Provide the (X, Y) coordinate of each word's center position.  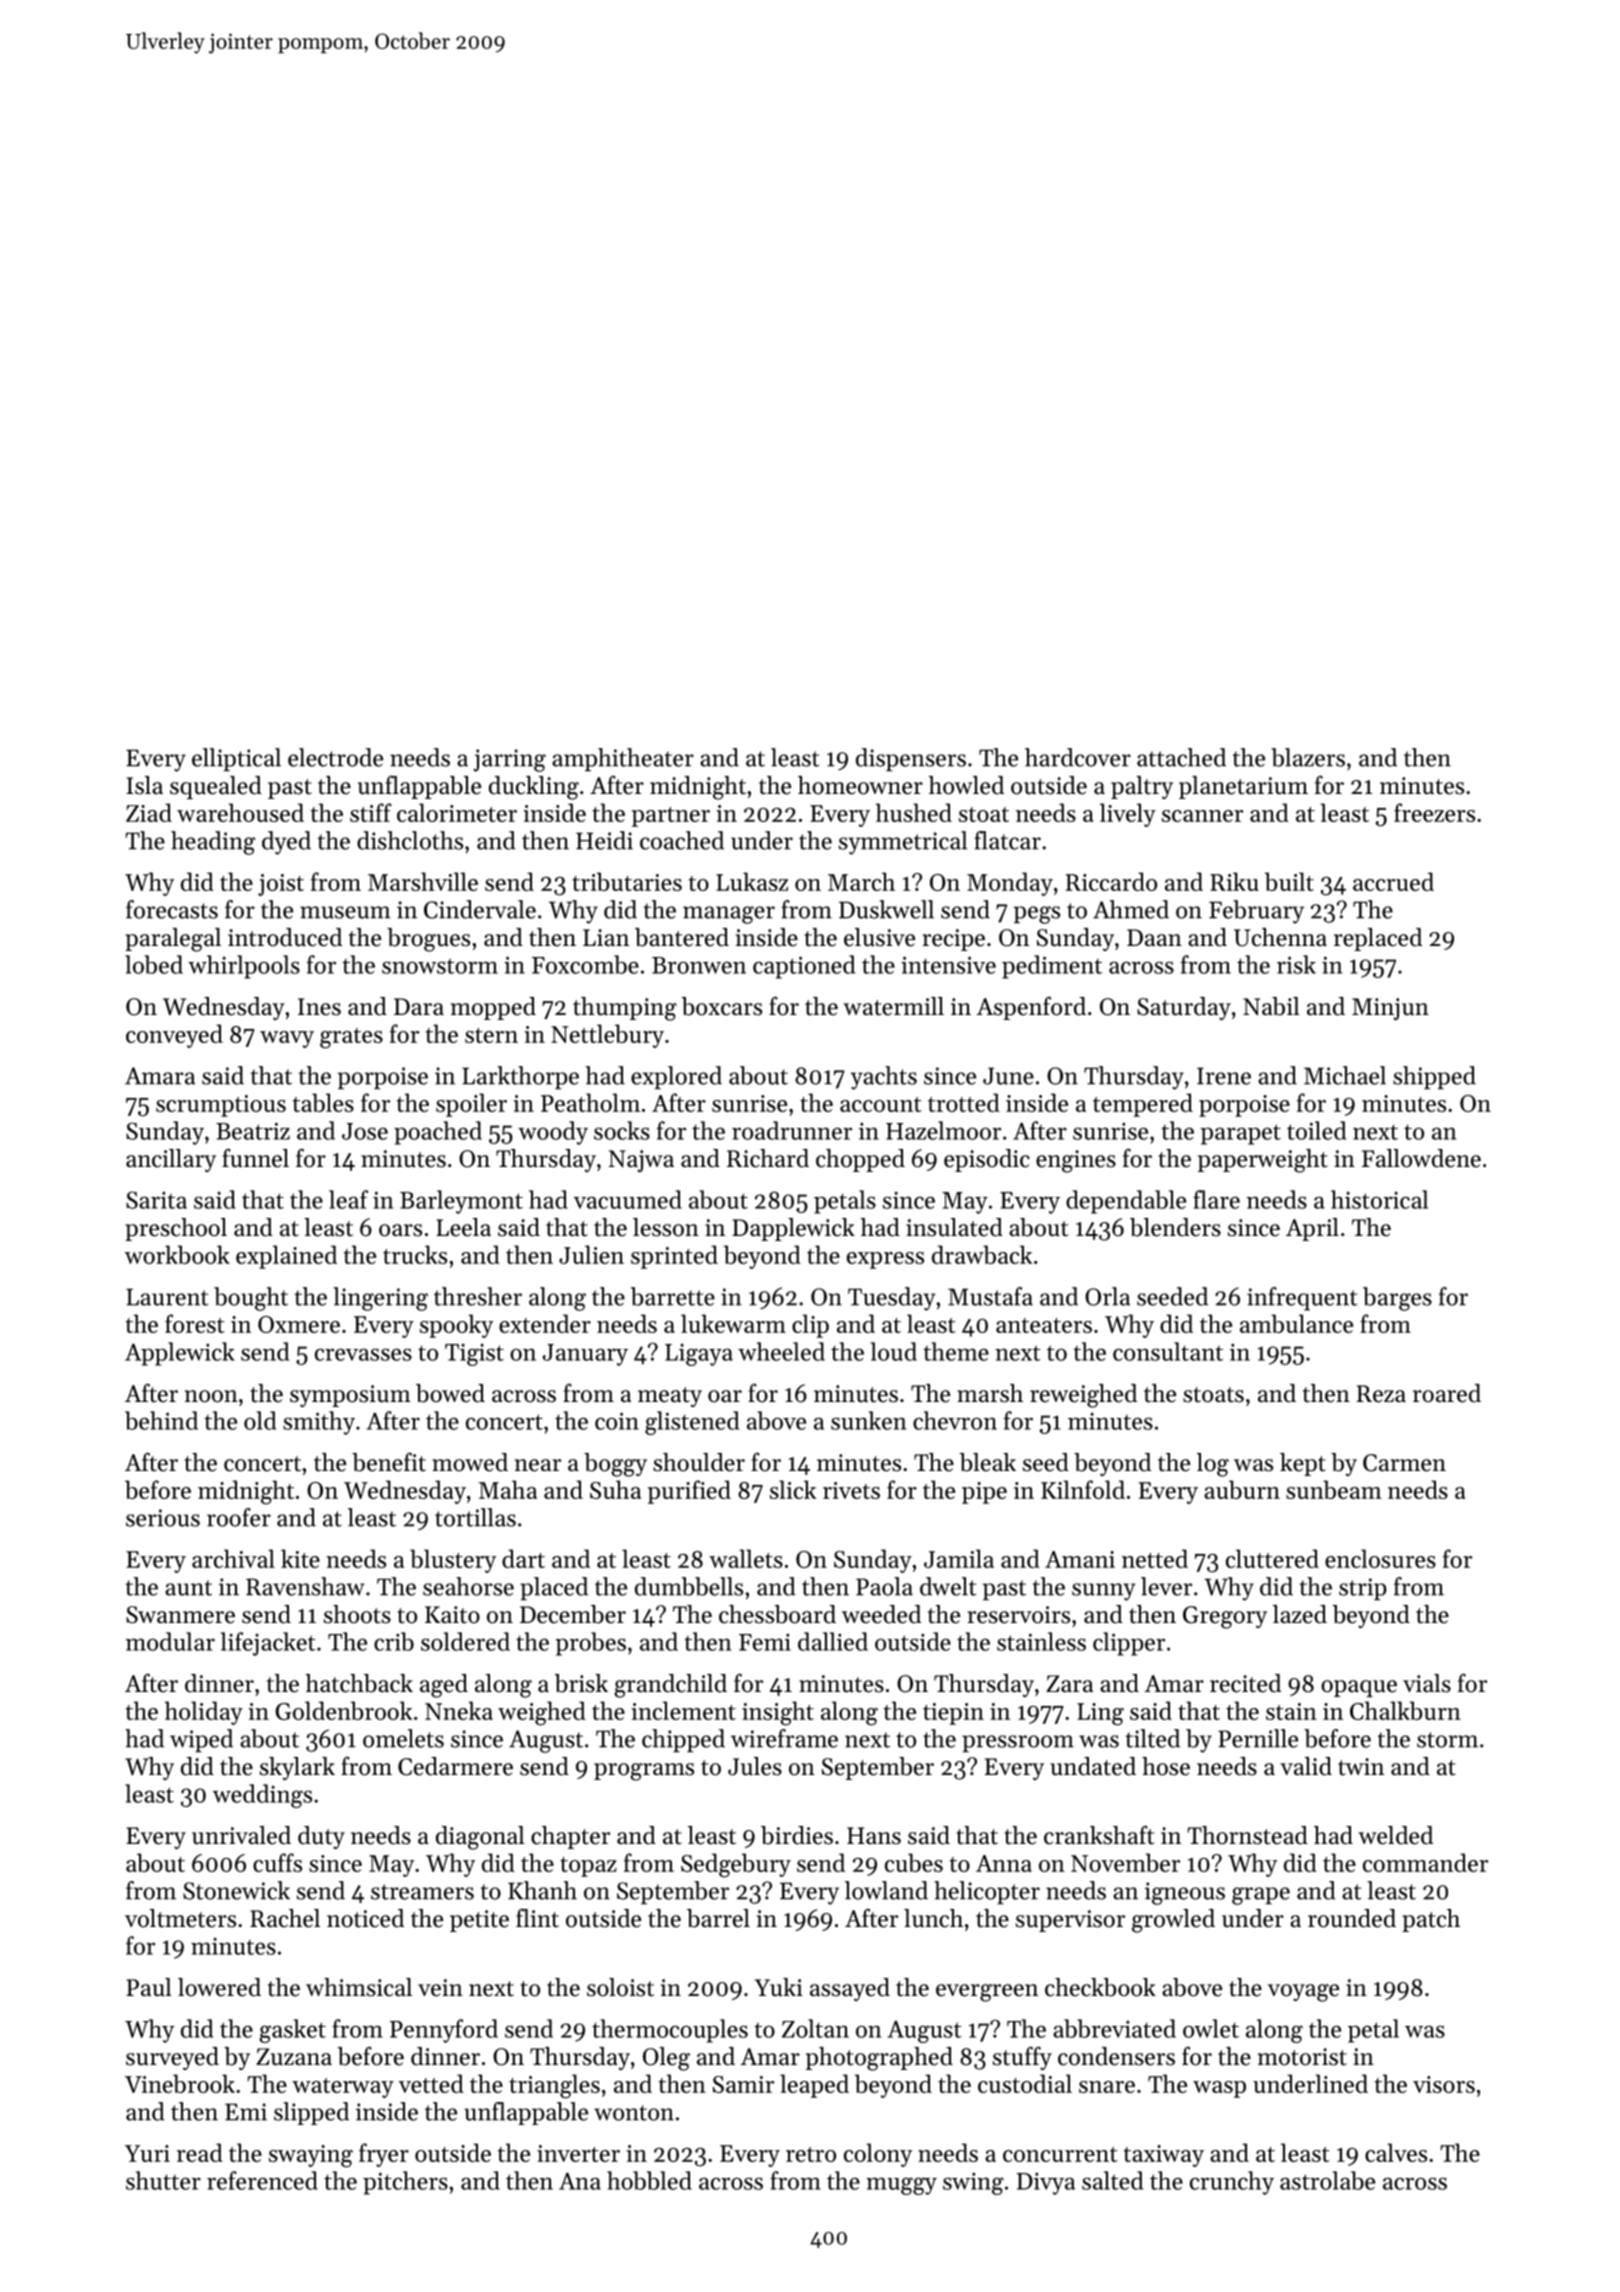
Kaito (452, 1615)
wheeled (781, 1351)
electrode (335, 757)
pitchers (405, 2183)
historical (1379, 1199)
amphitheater (623, 759)
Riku (1234, 881)
